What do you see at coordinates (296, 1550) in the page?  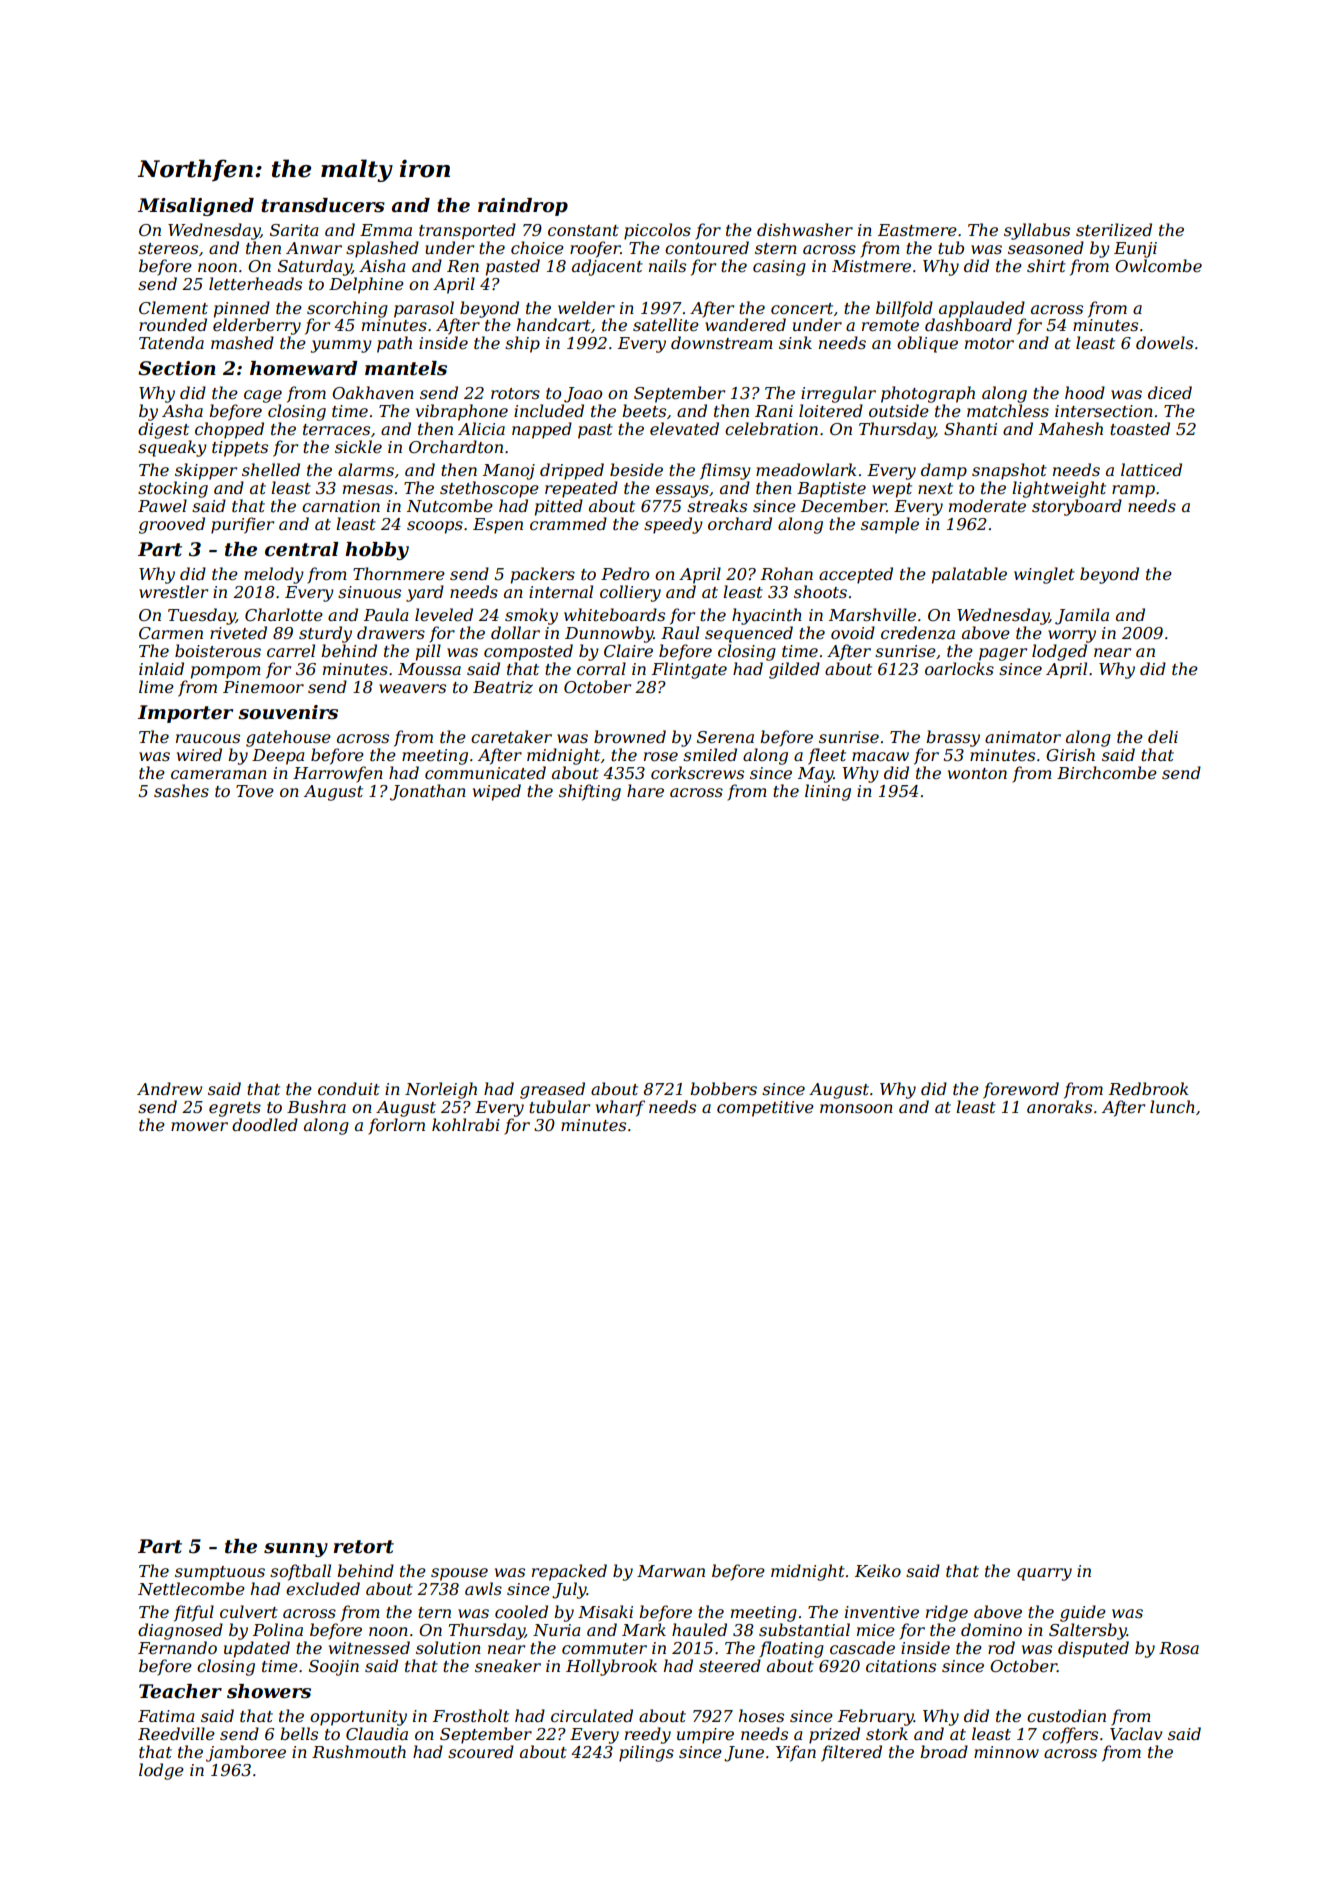 I see `sunny` at bounding box center [296, 1550].
